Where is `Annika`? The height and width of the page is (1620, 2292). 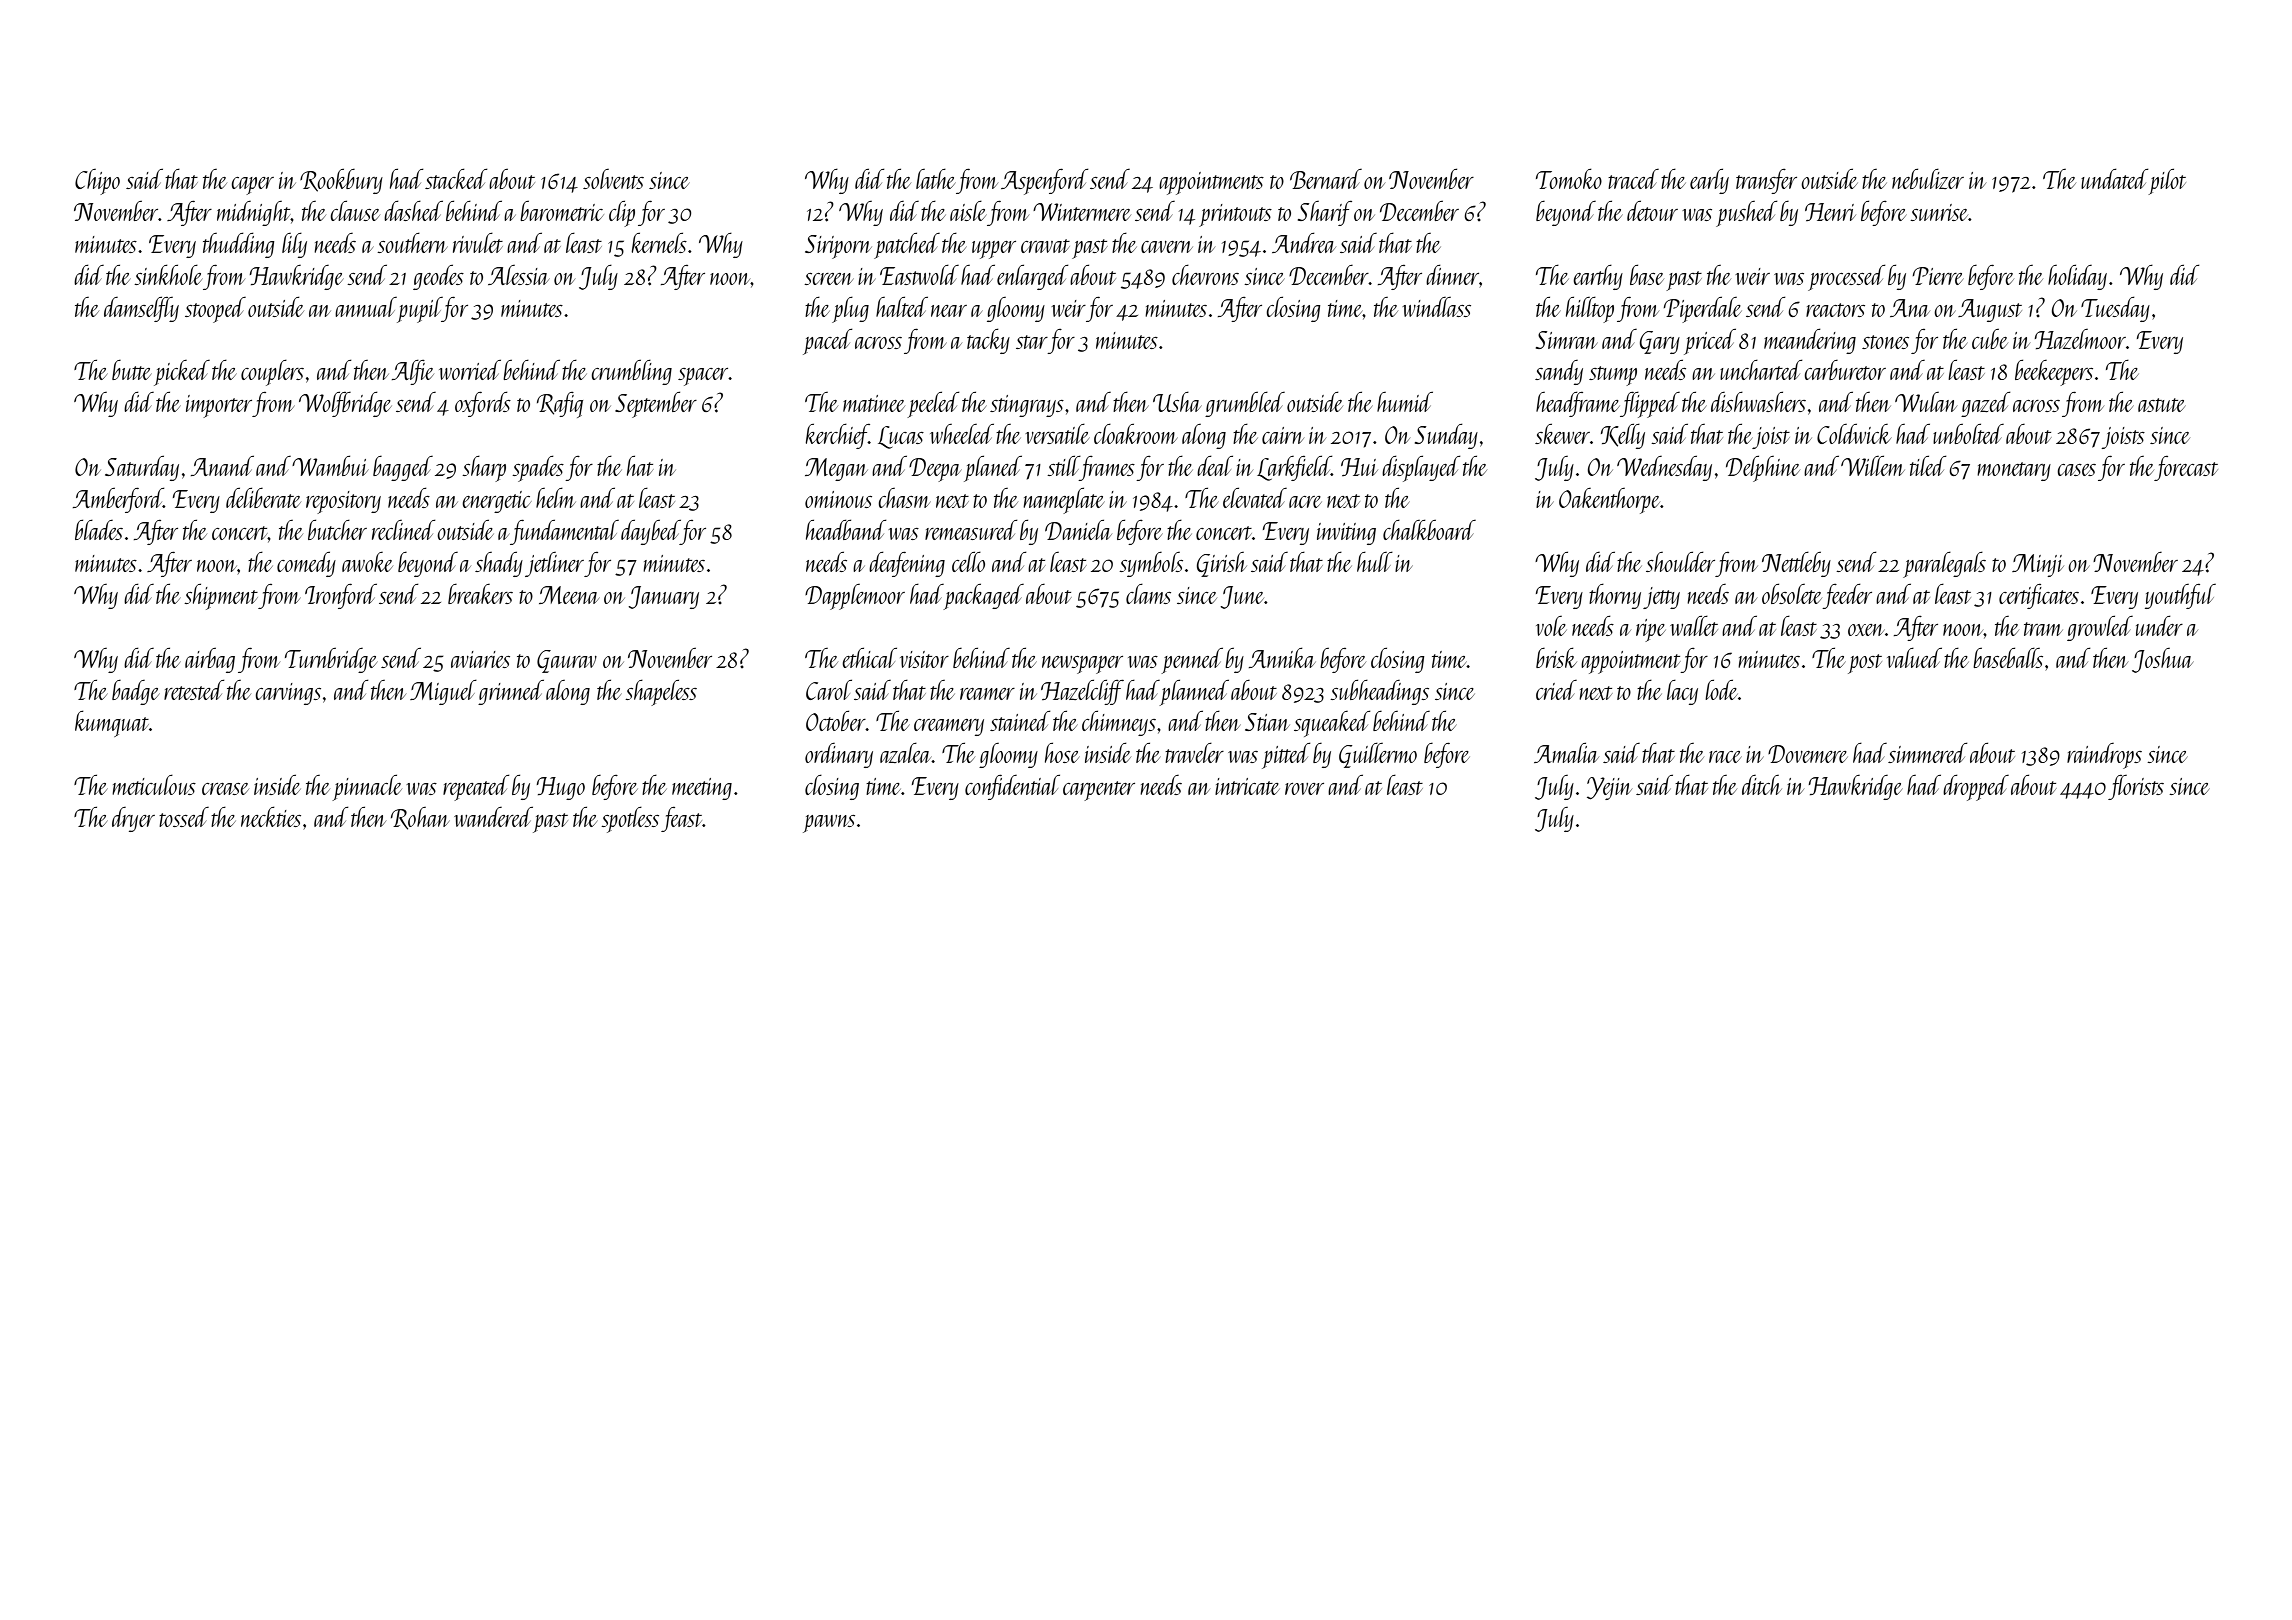
Annika is located at coordinates (1282, 657).
